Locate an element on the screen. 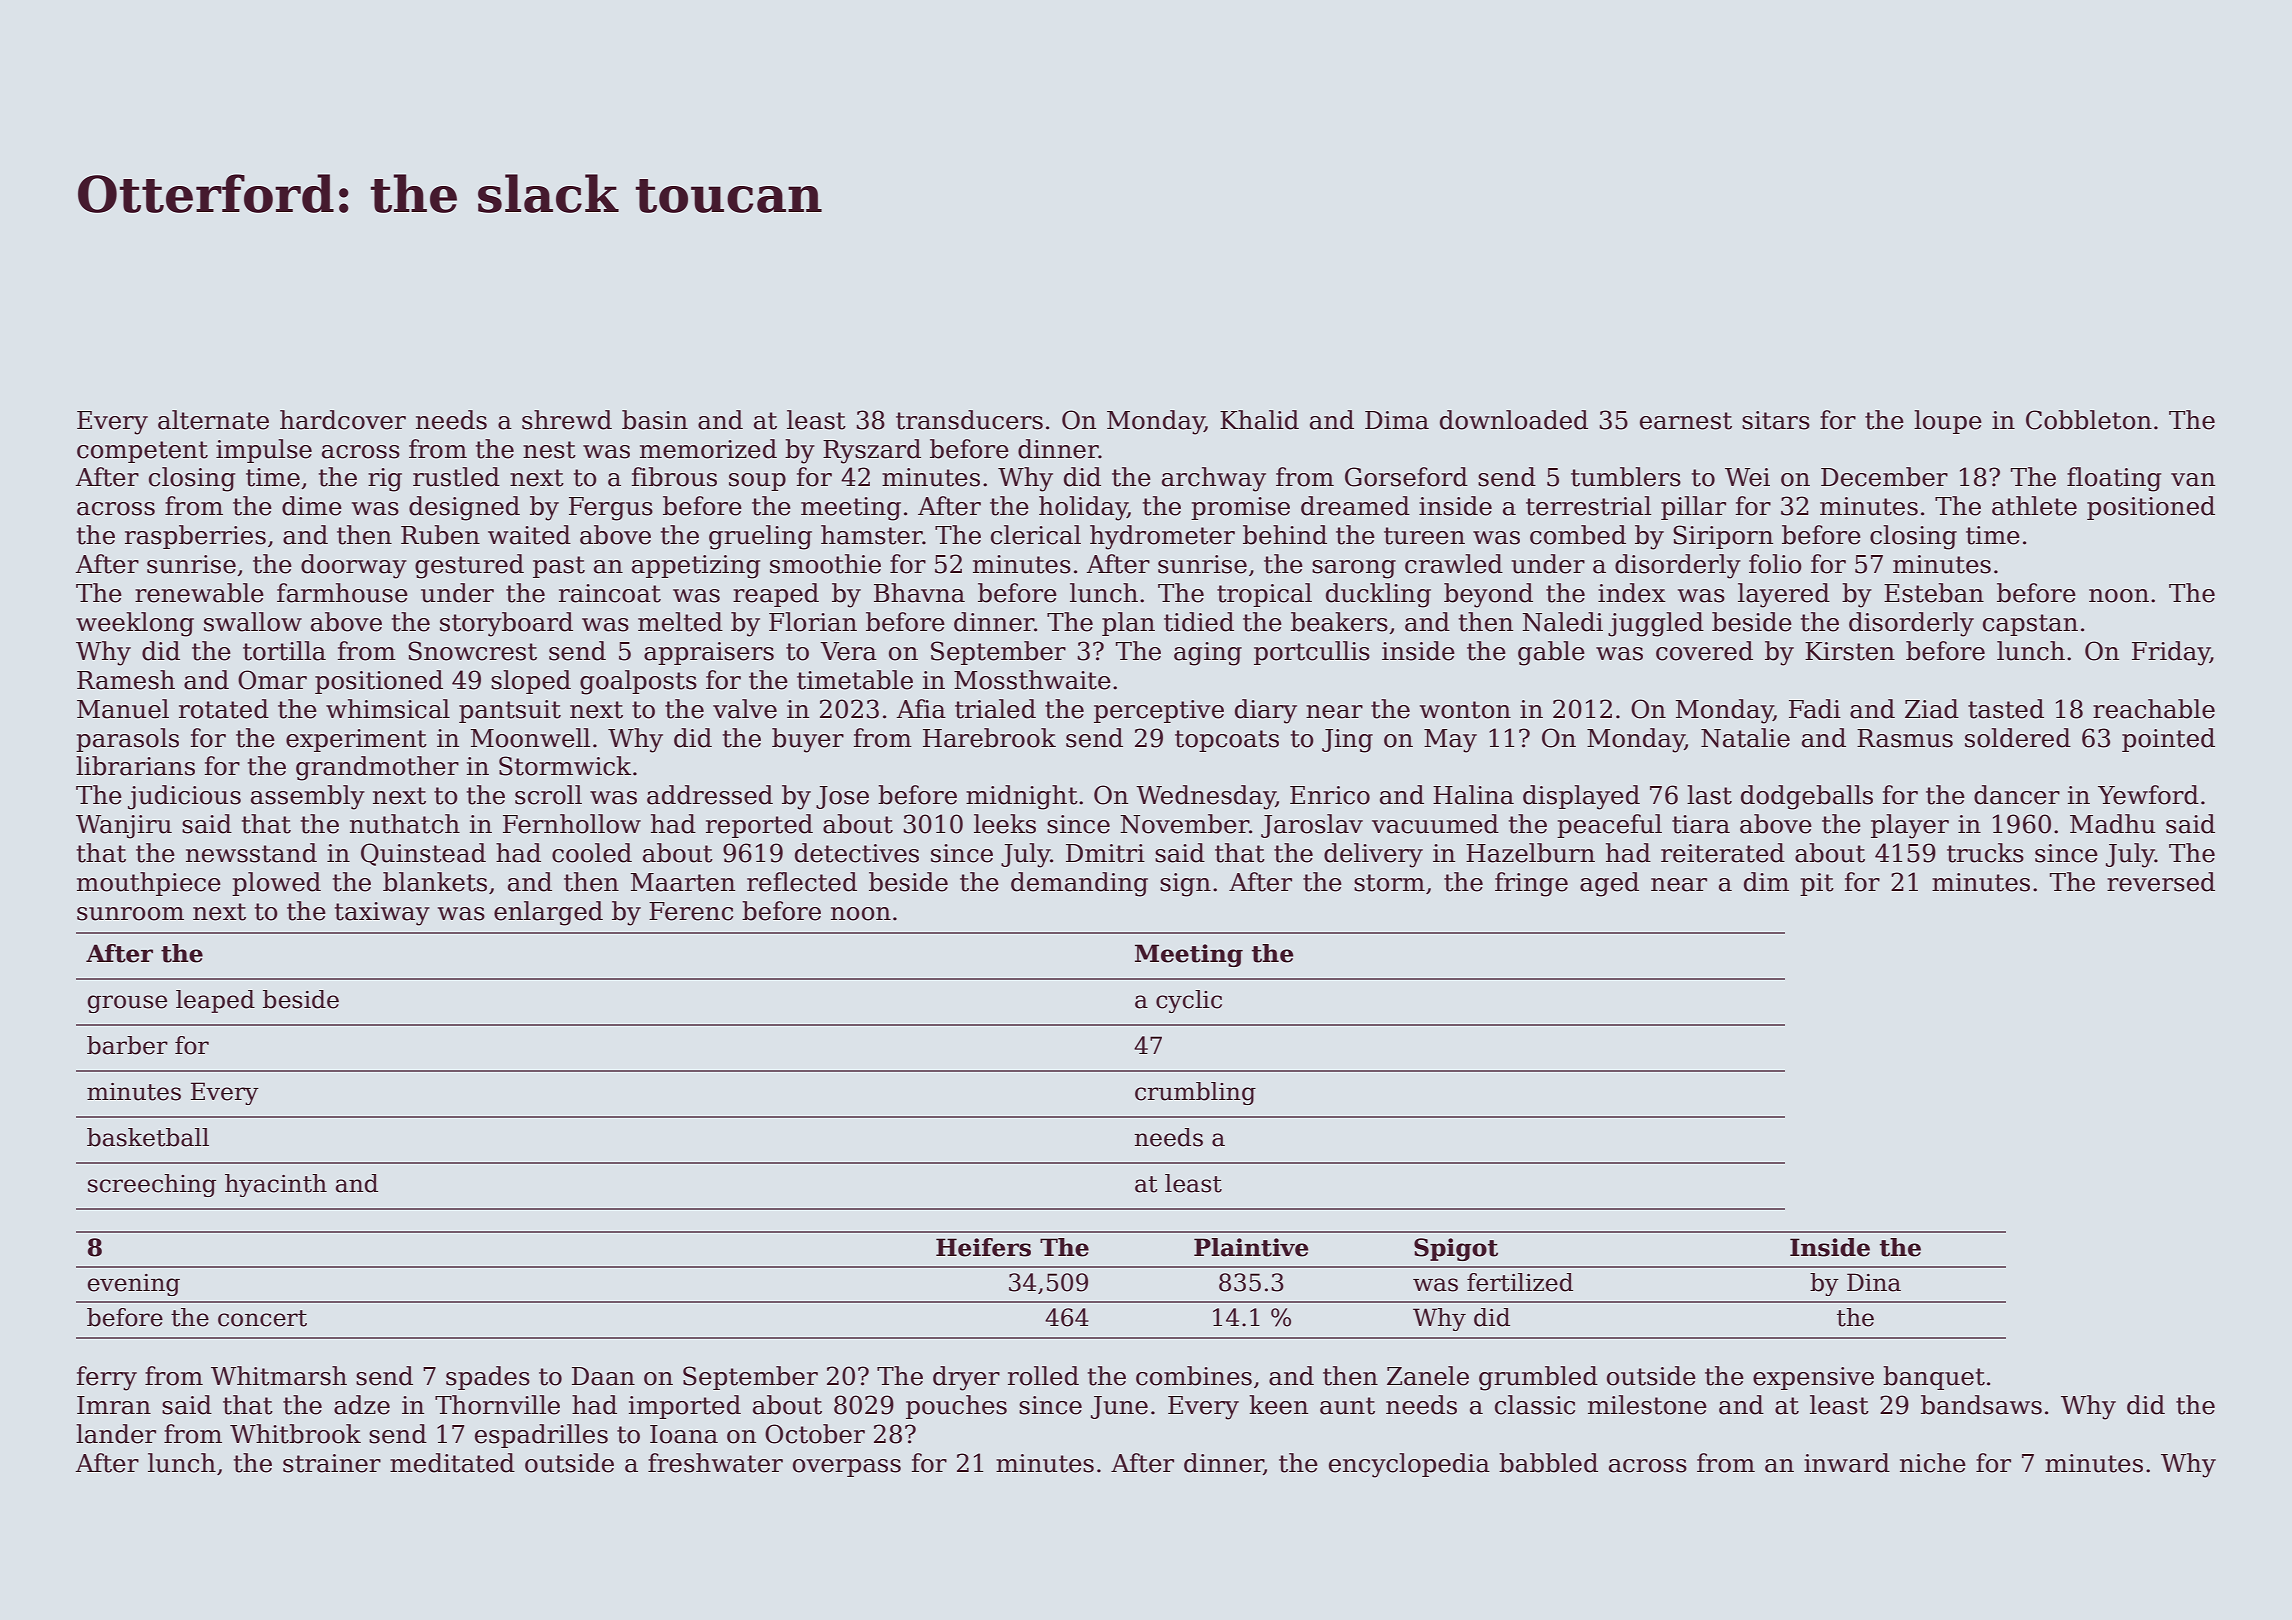 The image size is (2292, 1620). weeklong is located at coordinates (135, 624).
